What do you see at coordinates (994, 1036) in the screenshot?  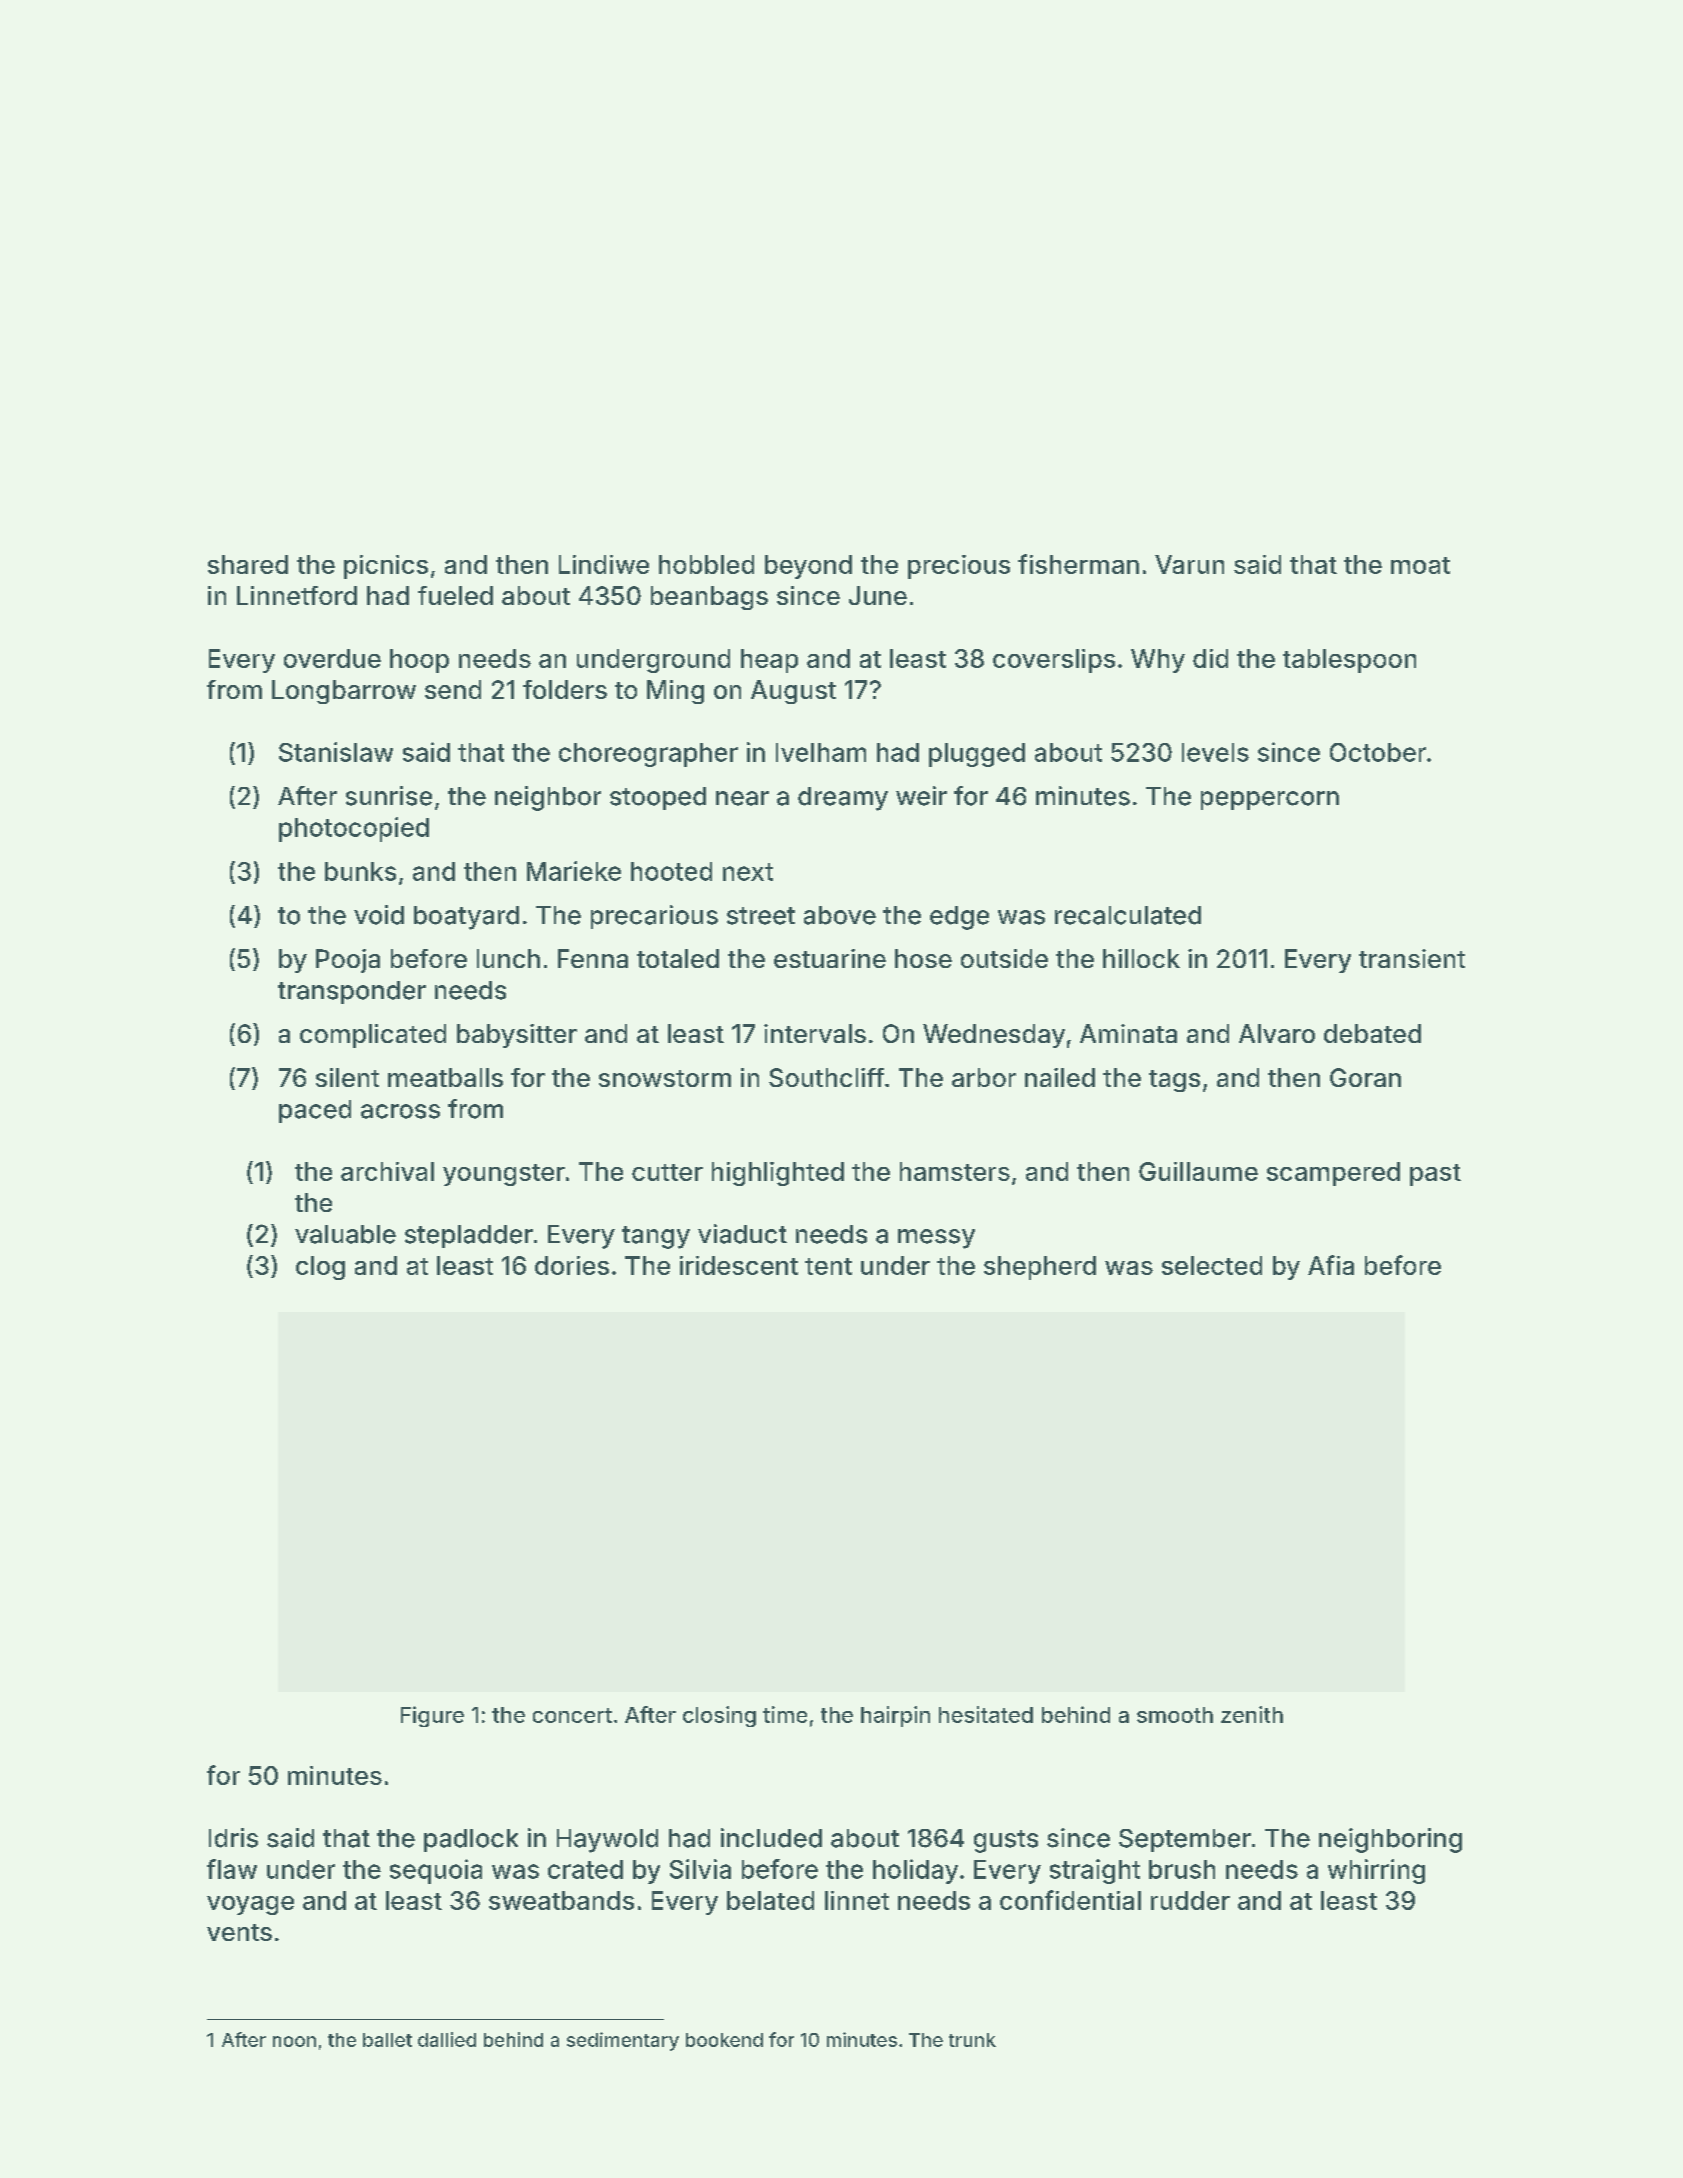 I see `Wednesday` at bounding box center [994, 1036].
